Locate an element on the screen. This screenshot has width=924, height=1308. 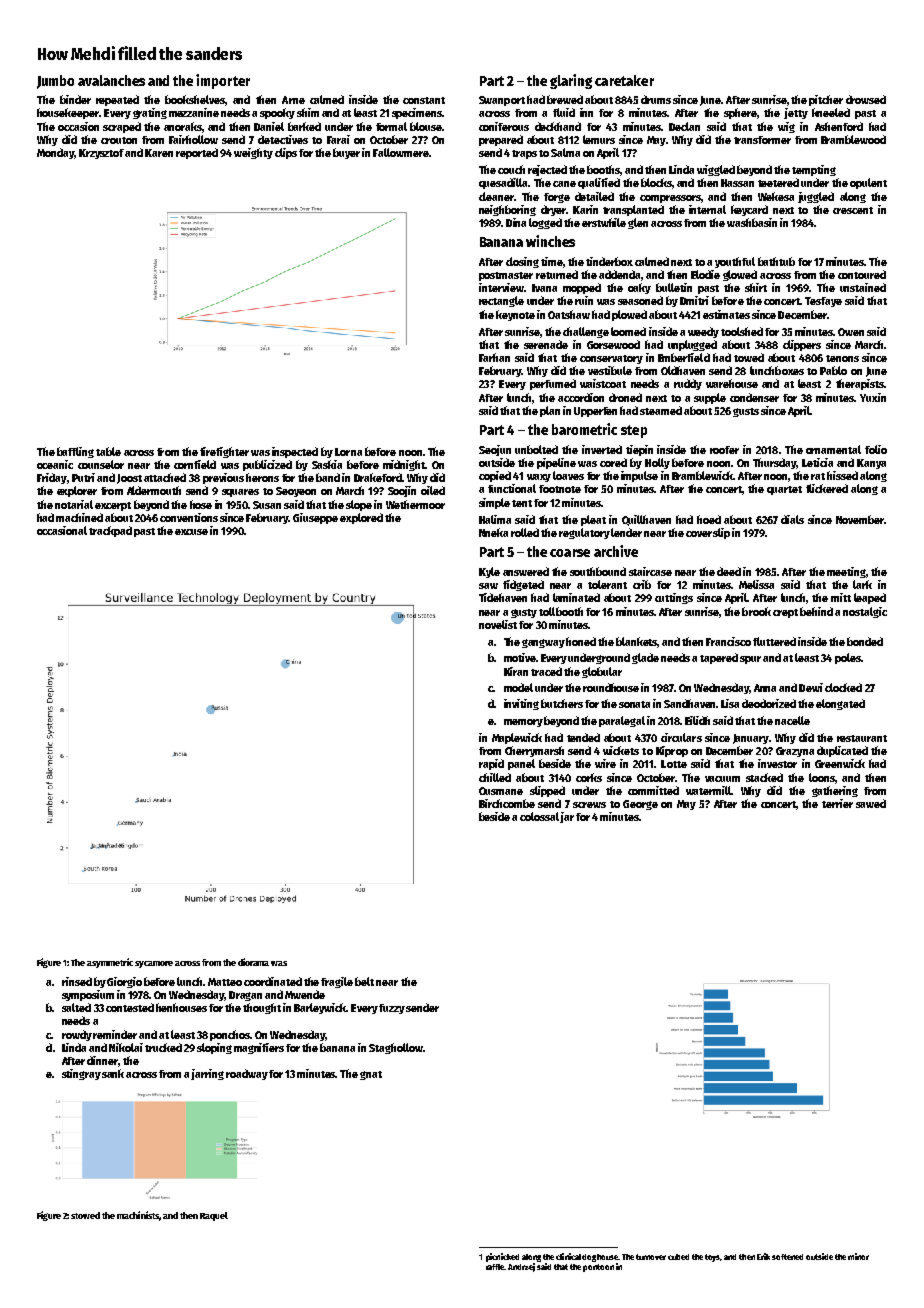
machinists is located at coordinates (138, 1216).
